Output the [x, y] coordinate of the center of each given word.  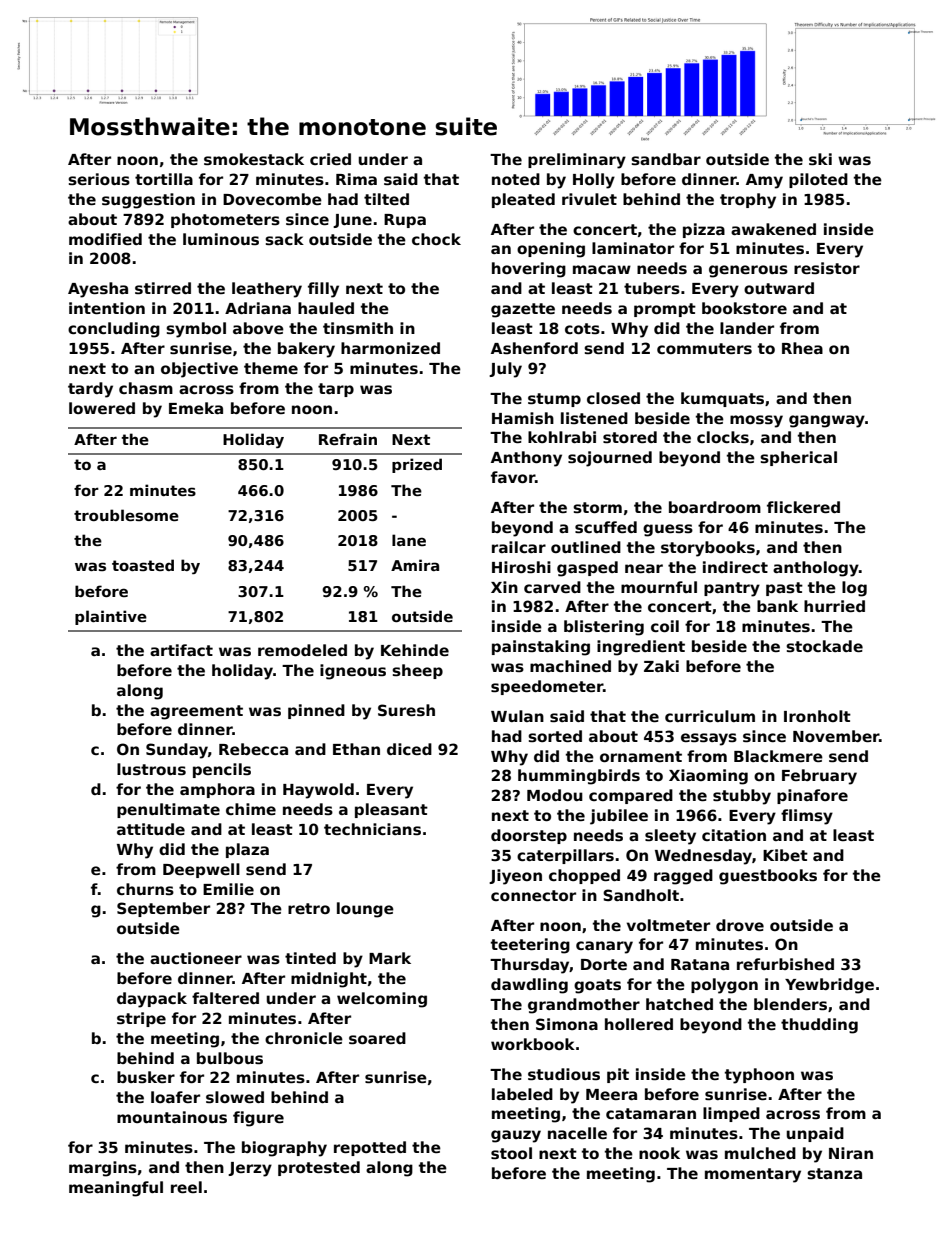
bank [777, 606]
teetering [530, 946]
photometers [225, 220]
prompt [665, 310]
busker [146, 1077]
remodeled [302, 650]
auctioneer [196, 958]
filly [323, 290]
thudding [819, 1026]
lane [409, 540]
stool [511, 1153]
